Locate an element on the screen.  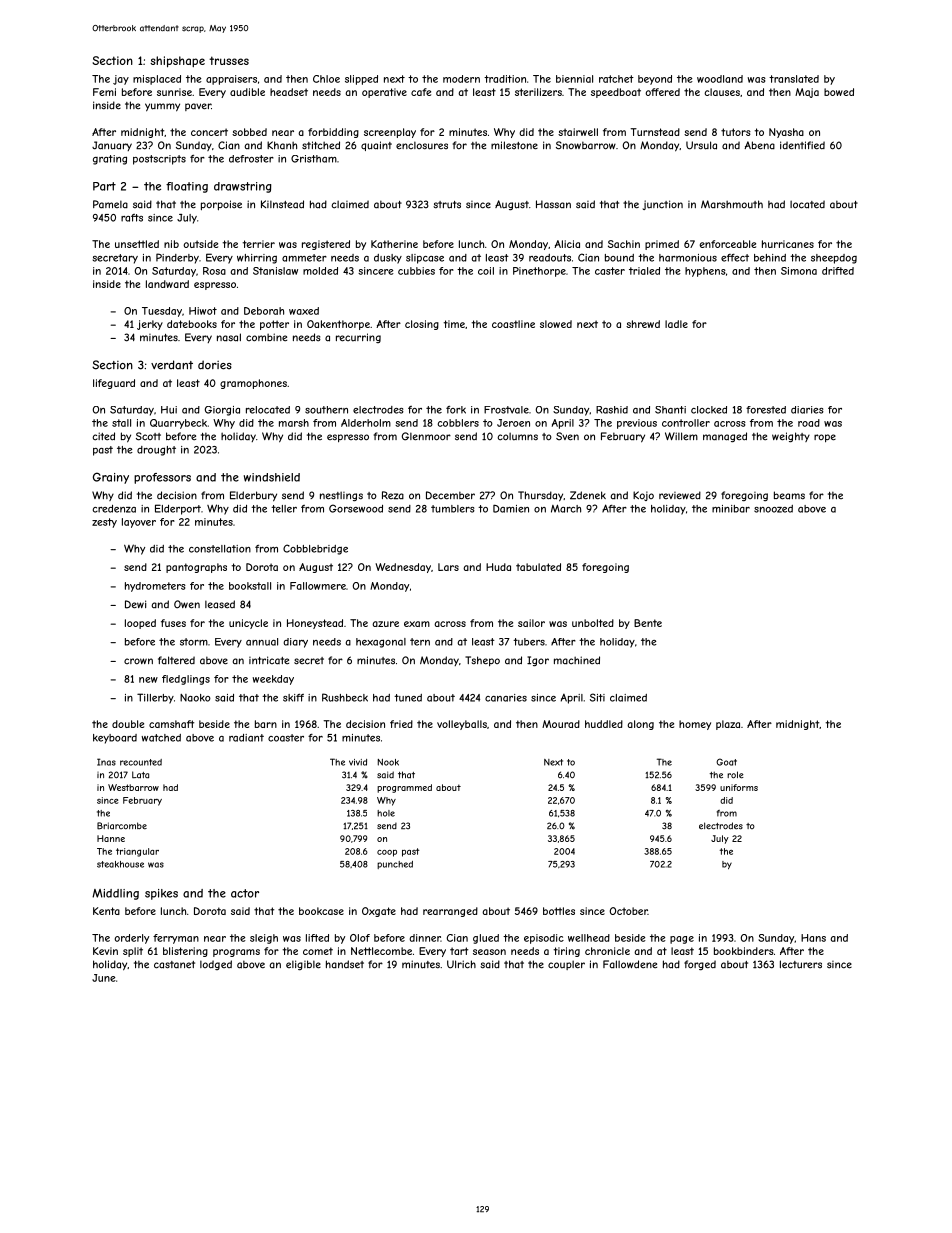
hole is located at coordinates (386, 813).
